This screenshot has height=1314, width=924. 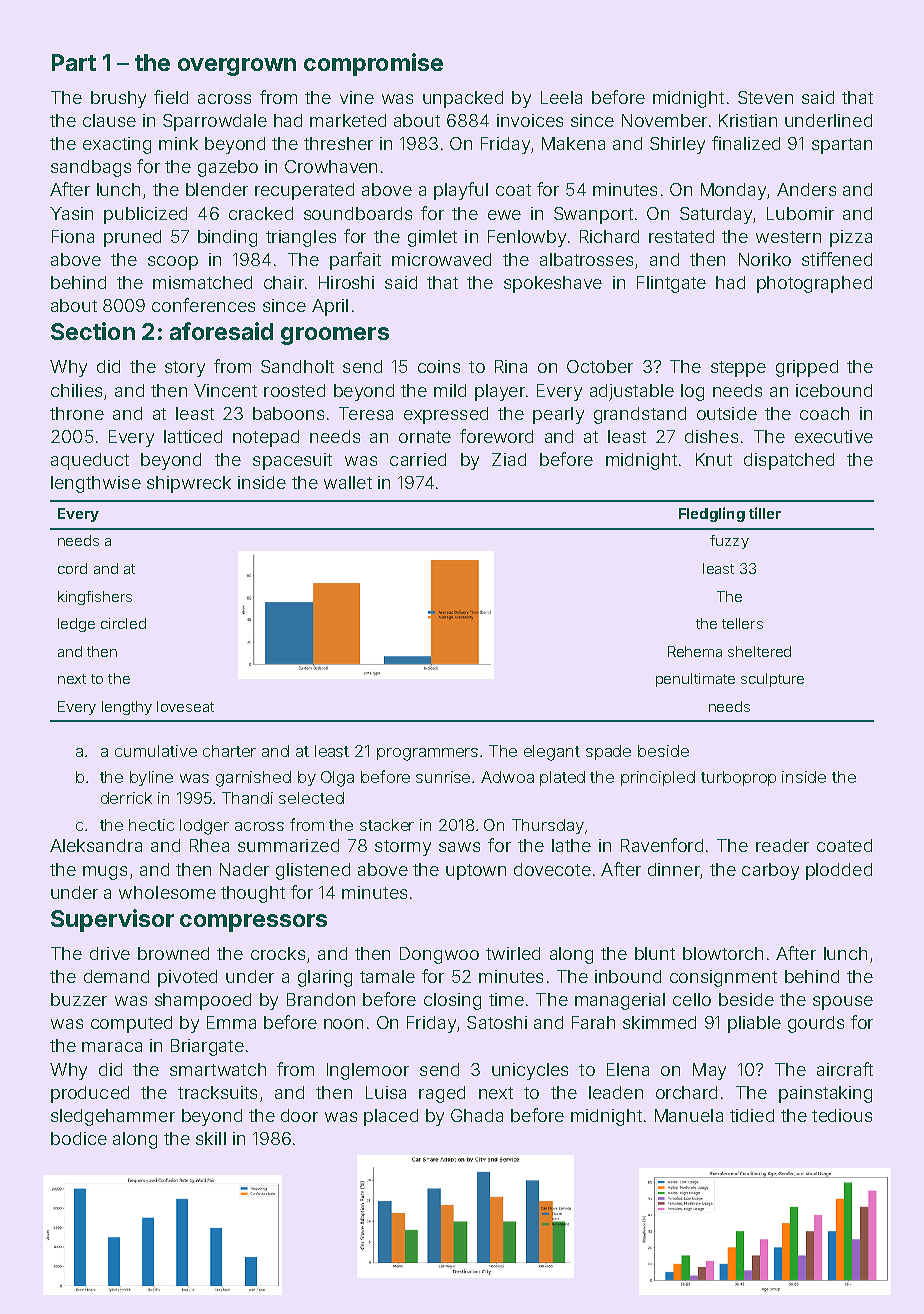 What do you see at coordinates (247, 798) in the screenshot?
I see `Thandi` at bounding box center [247, 798].
